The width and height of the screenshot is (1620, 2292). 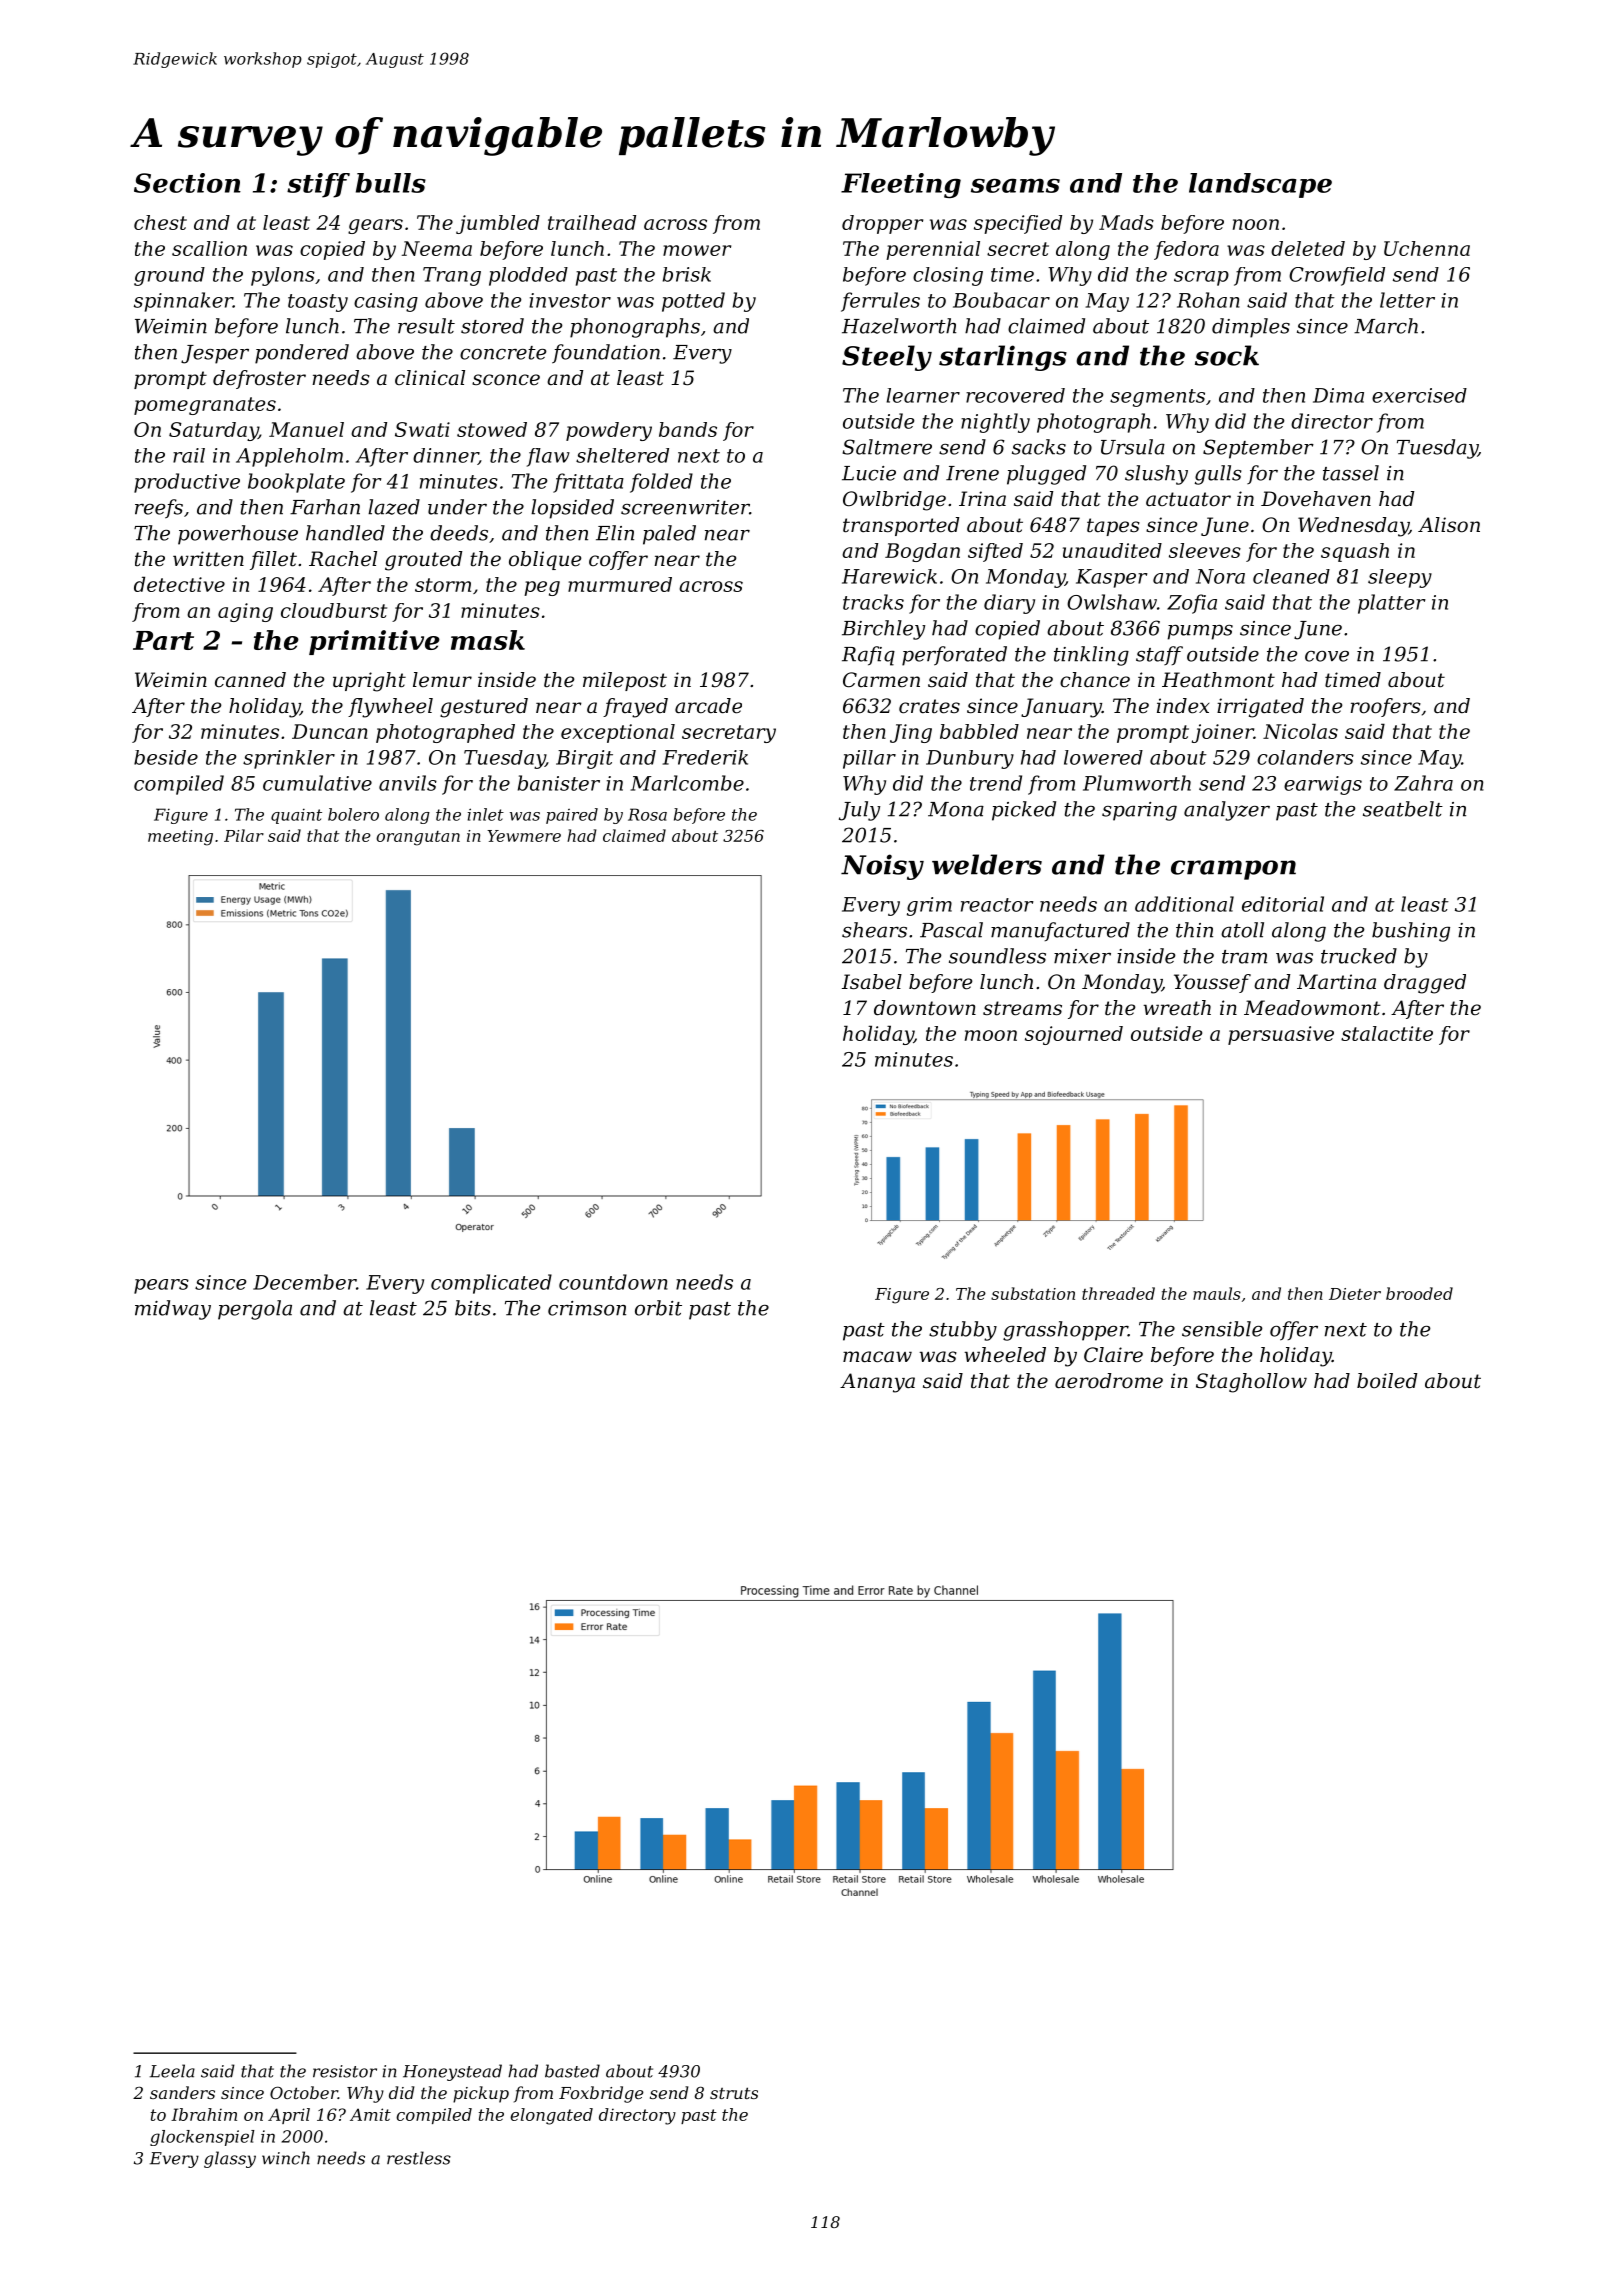 What do you see at coordinates (1427, 248) in the screenshot?
I see `Uchenna` at bounding box center [1427, 248].
